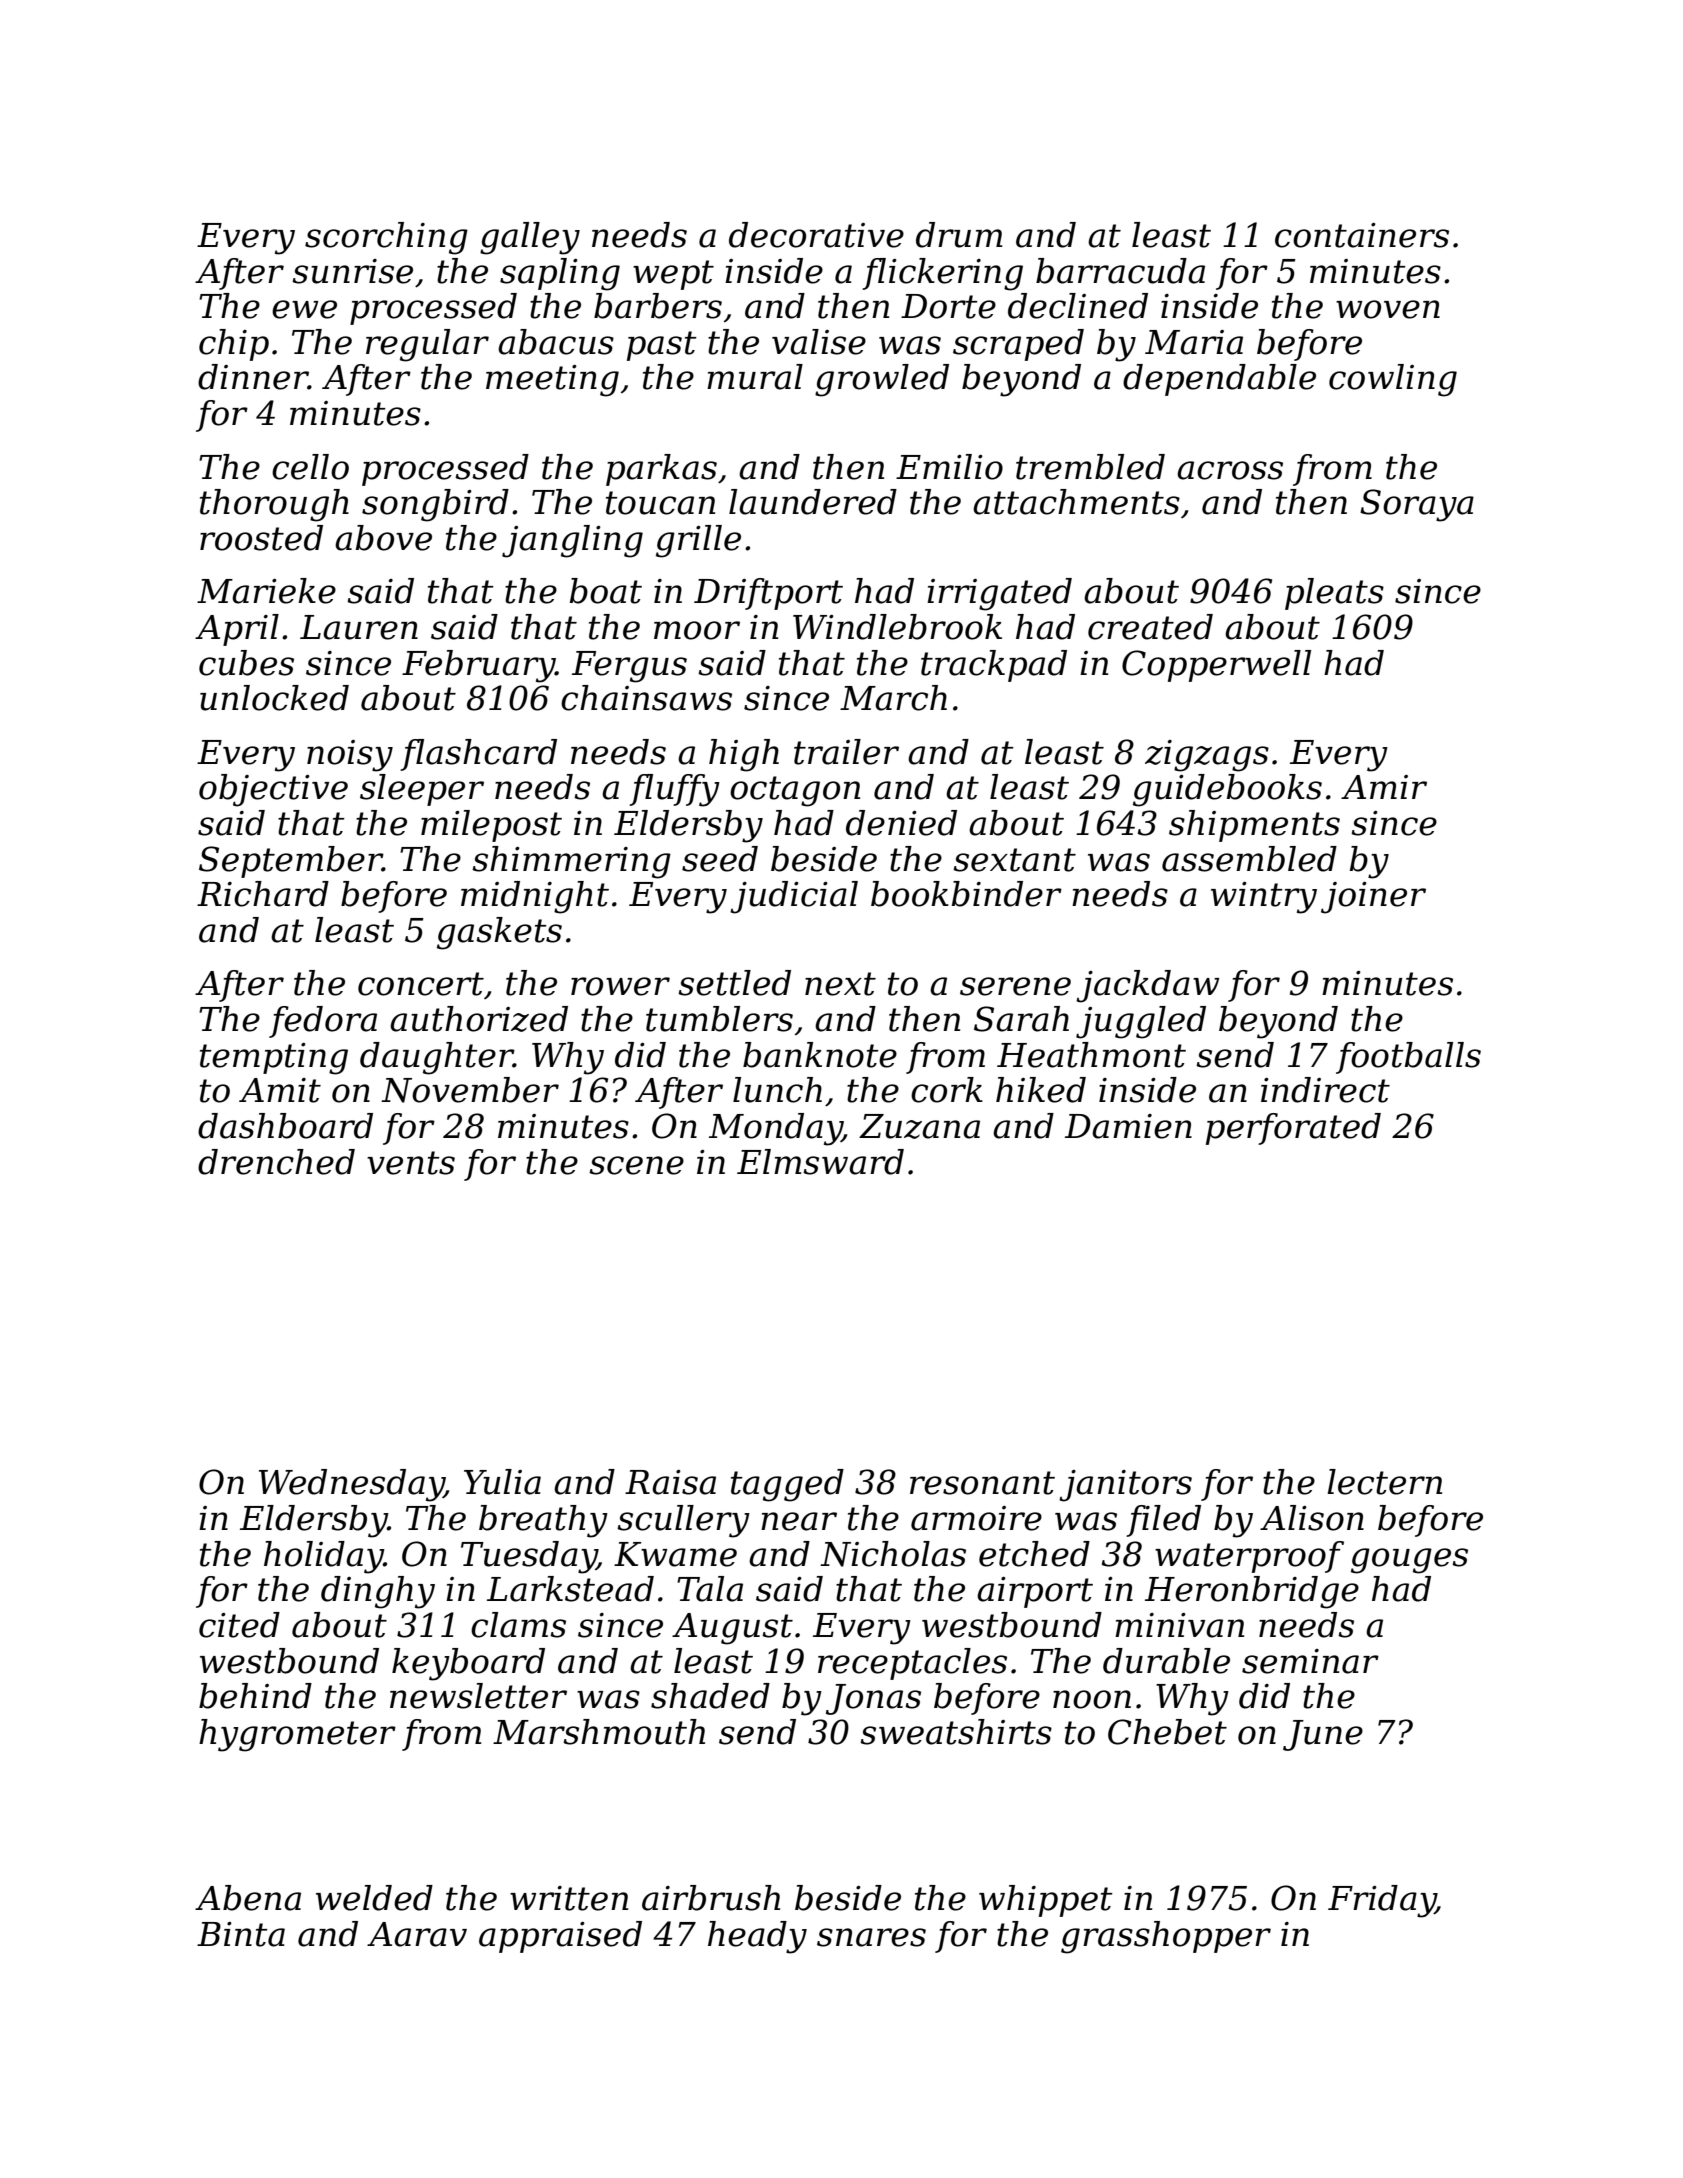  Describe the element at coordinates (794, 897) in the page. I see `judicial` at that location.
